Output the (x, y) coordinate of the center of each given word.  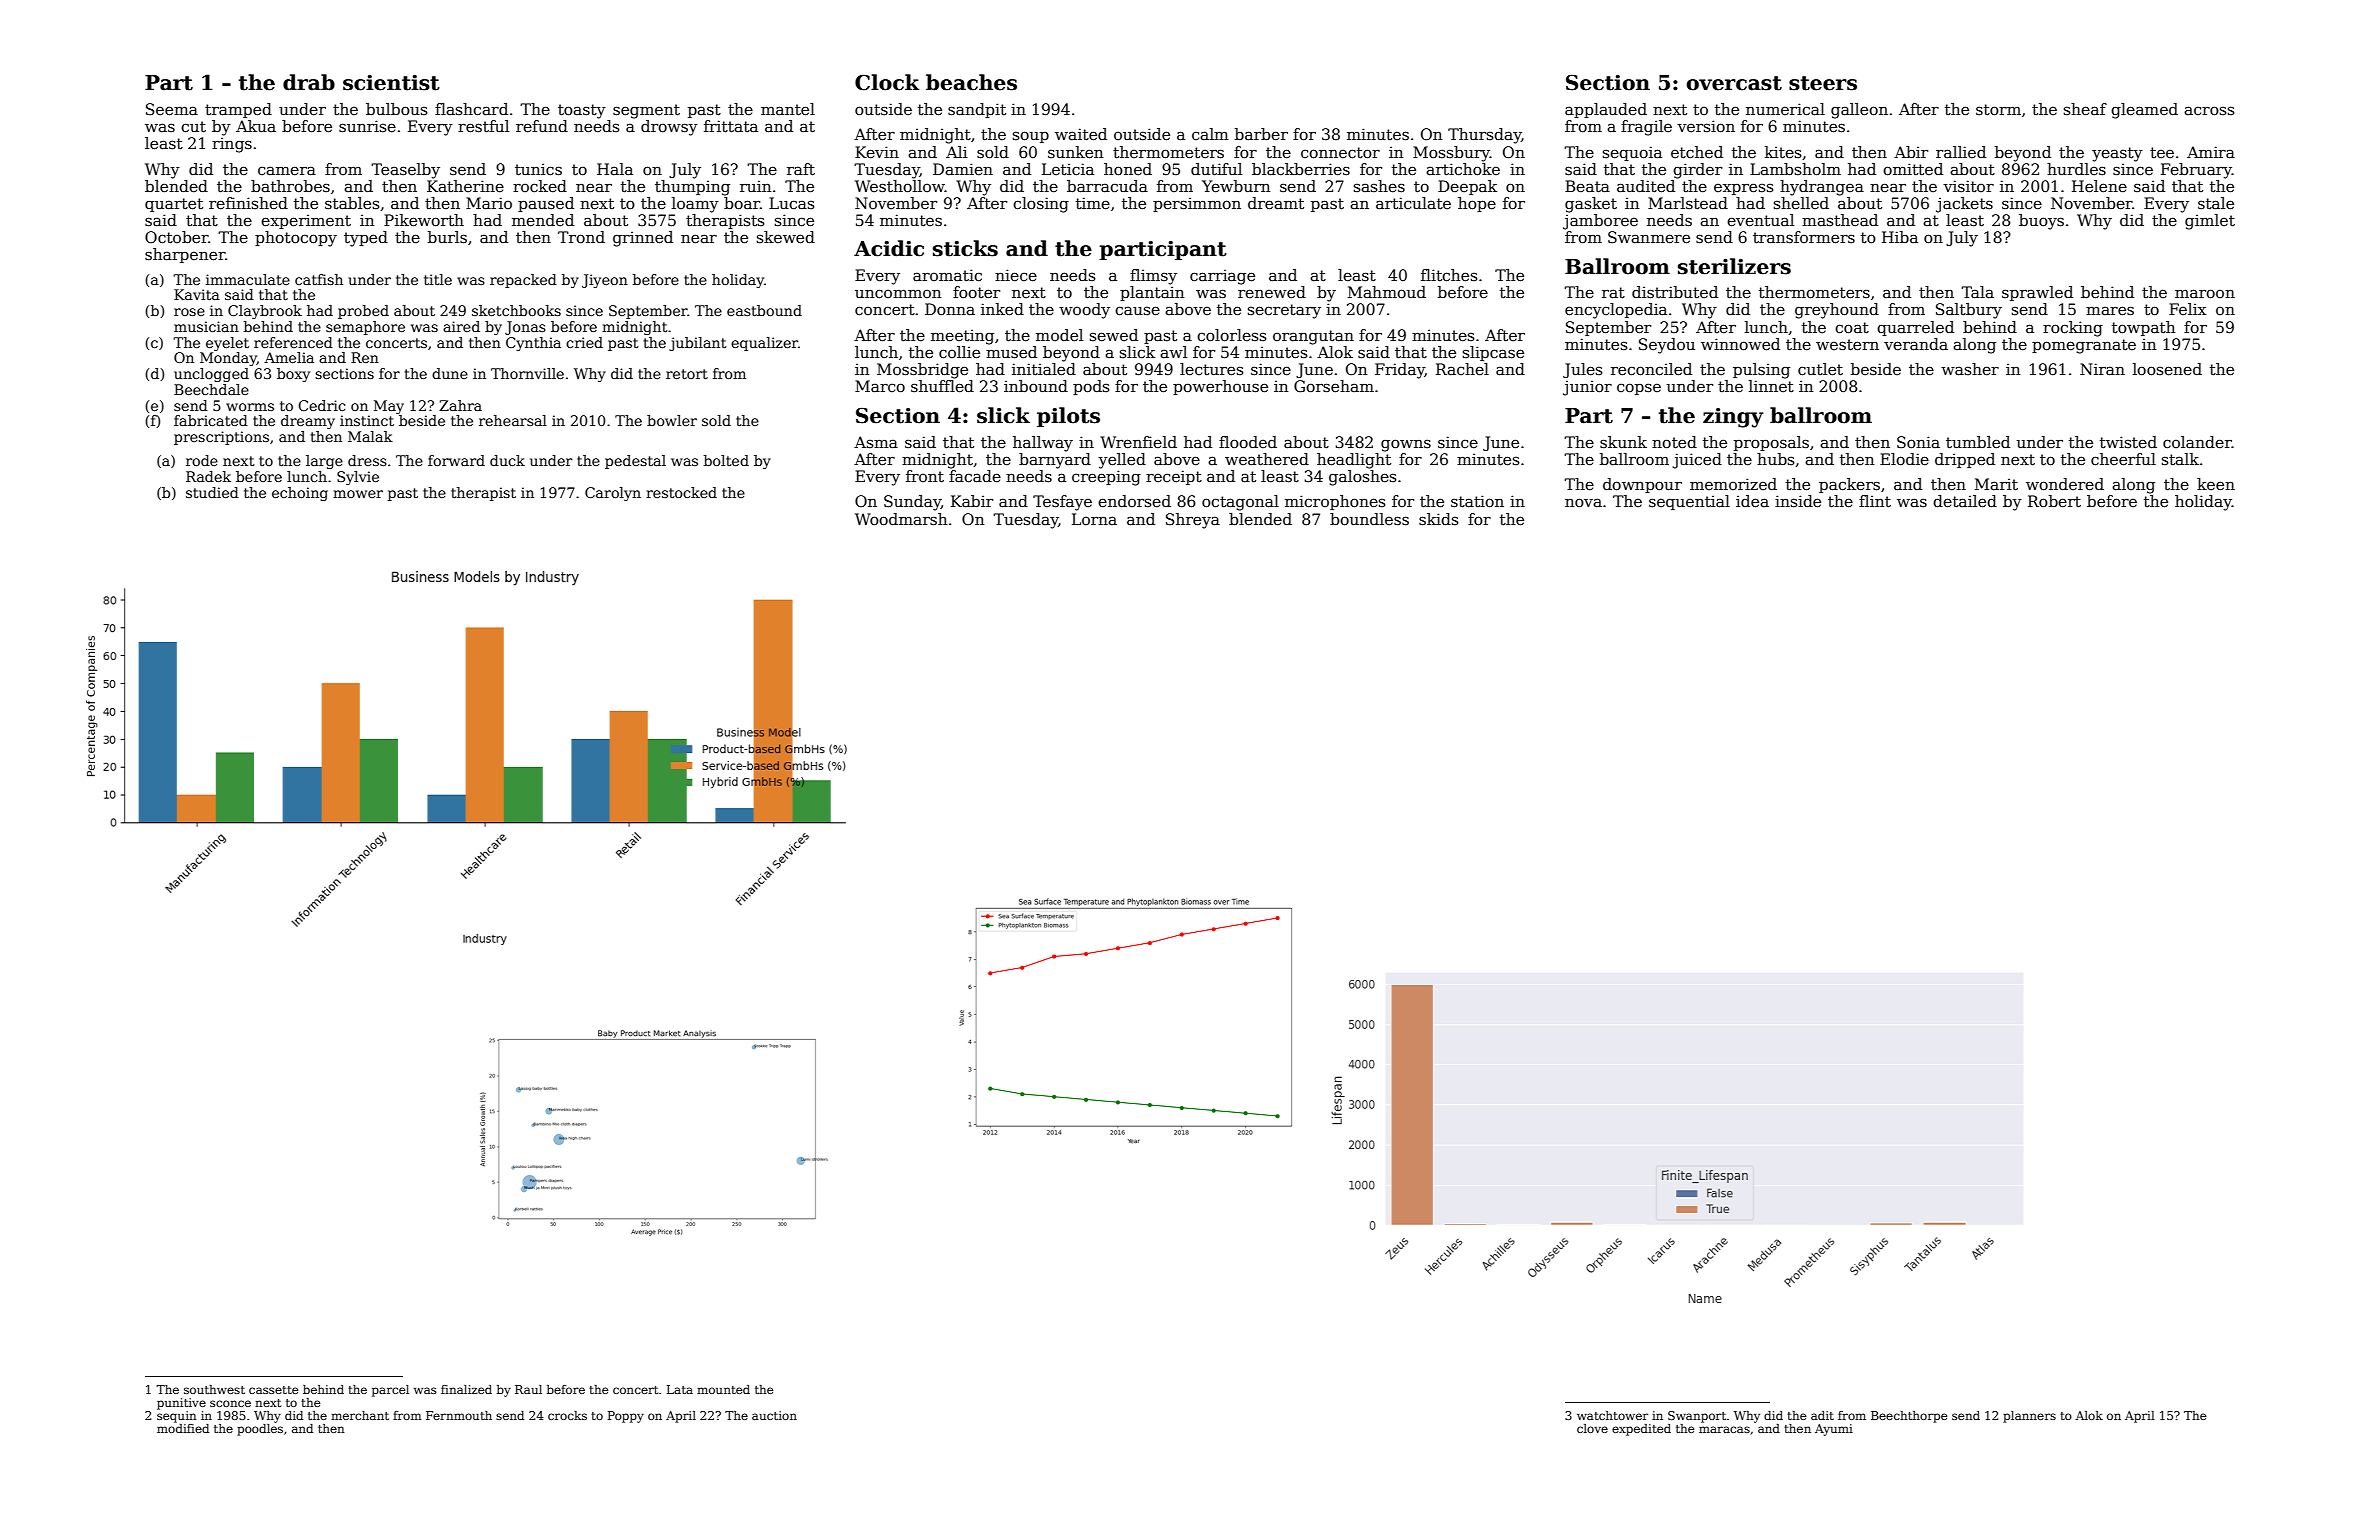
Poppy (626, 1417)
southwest (214, 1389)
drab (309, 82)
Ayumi (1834, 1430)
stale (2216, 203)
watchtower (1612, 1415)
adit (1822, 1415)
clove (1592, 1428)
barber (1261, 134)
